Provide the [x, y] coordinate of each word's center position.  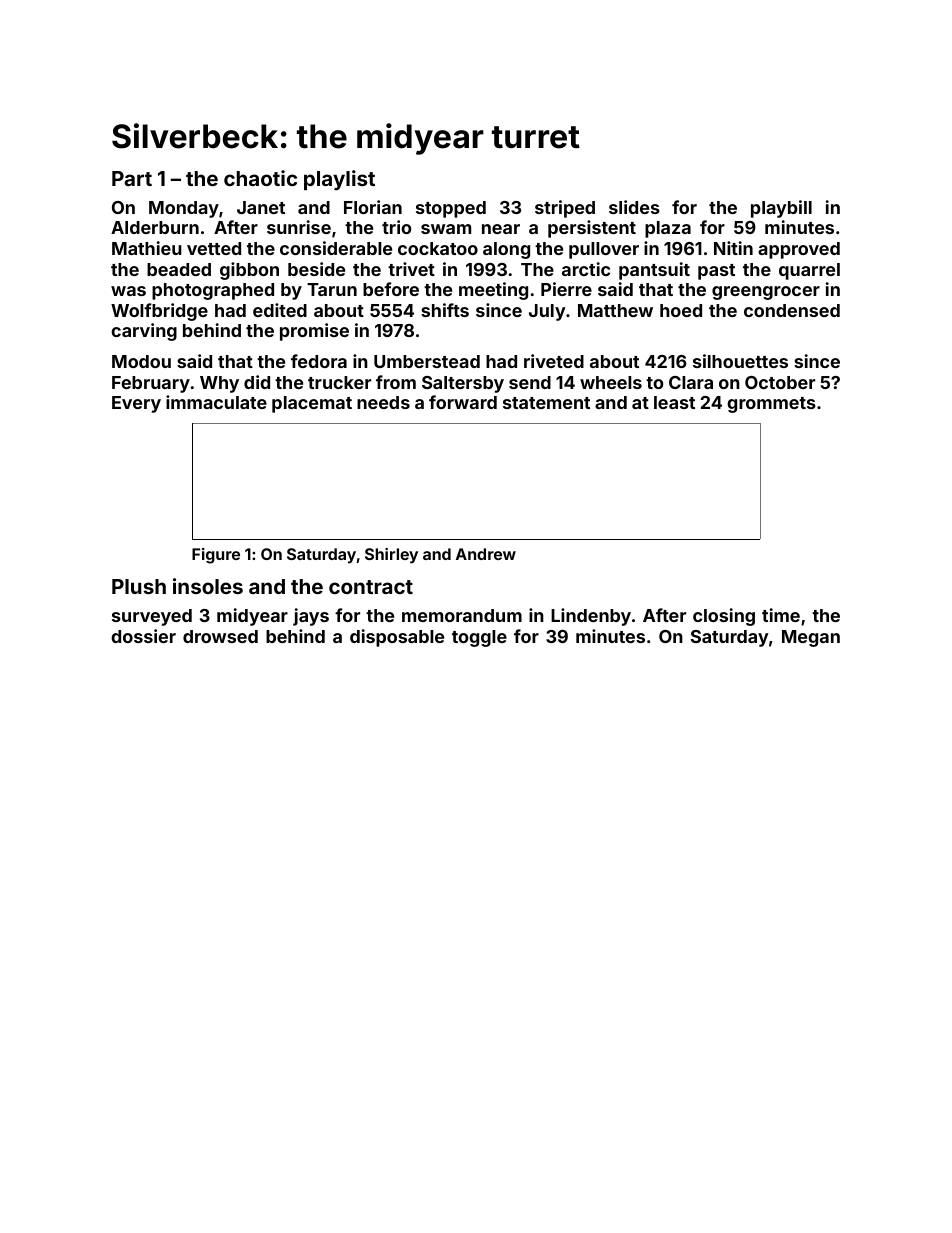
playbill [781, 209]
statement [546, 403]
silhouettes [740, 361]
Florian [373, 207]
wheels [611, 382]
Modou [141, 361]
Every [136, 404]
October [780, 382]
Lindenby [591, 617]
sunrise [299, 227]
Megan [811, 638]
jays [311, 617]
